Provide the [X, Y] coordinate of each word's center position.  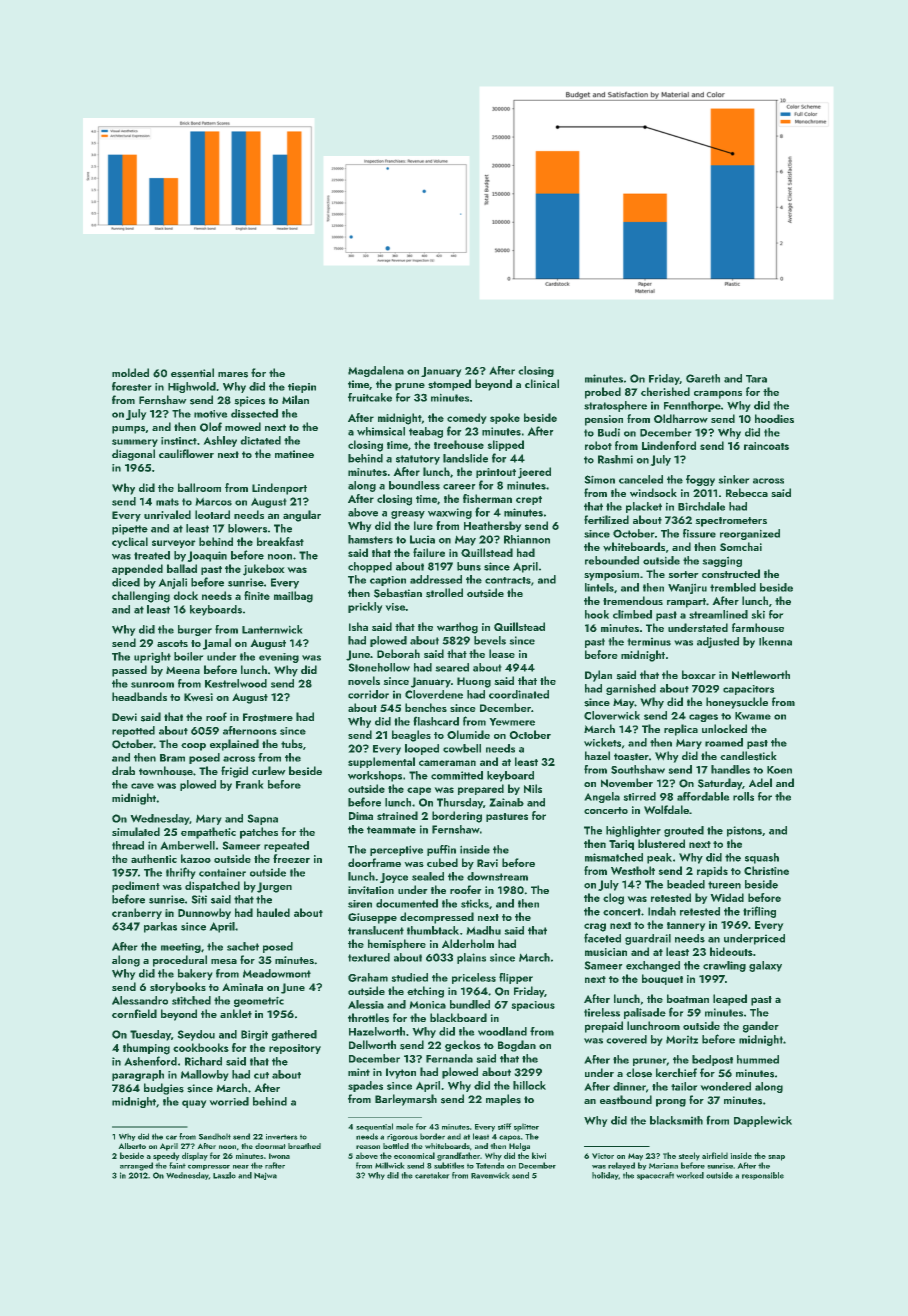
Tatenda [490, 1165]
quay [194, 1104]
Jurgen [274, 887]
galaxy [765, 966]
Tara [756, 379]
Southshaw [638, 769]
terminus [649, 641]
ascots [172, 643]
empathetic [208, 833]
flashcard [436, 721]
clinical [542, 383]
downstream [497, 876]
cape [419, 791]
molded [130, 372]
